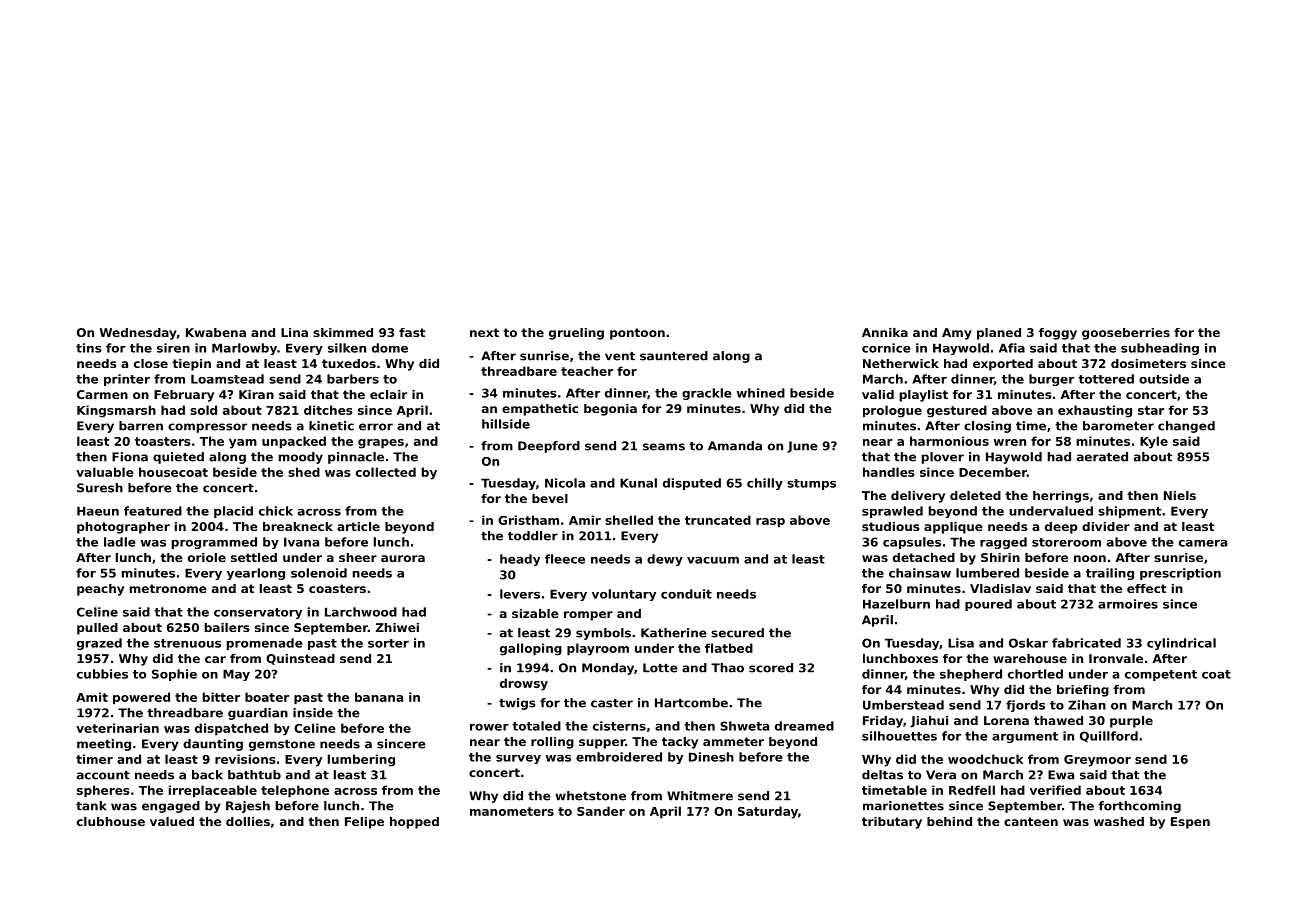 The width and height of the screenshot is (1308, 924). I want to click on teacher, so click(587, 371).
